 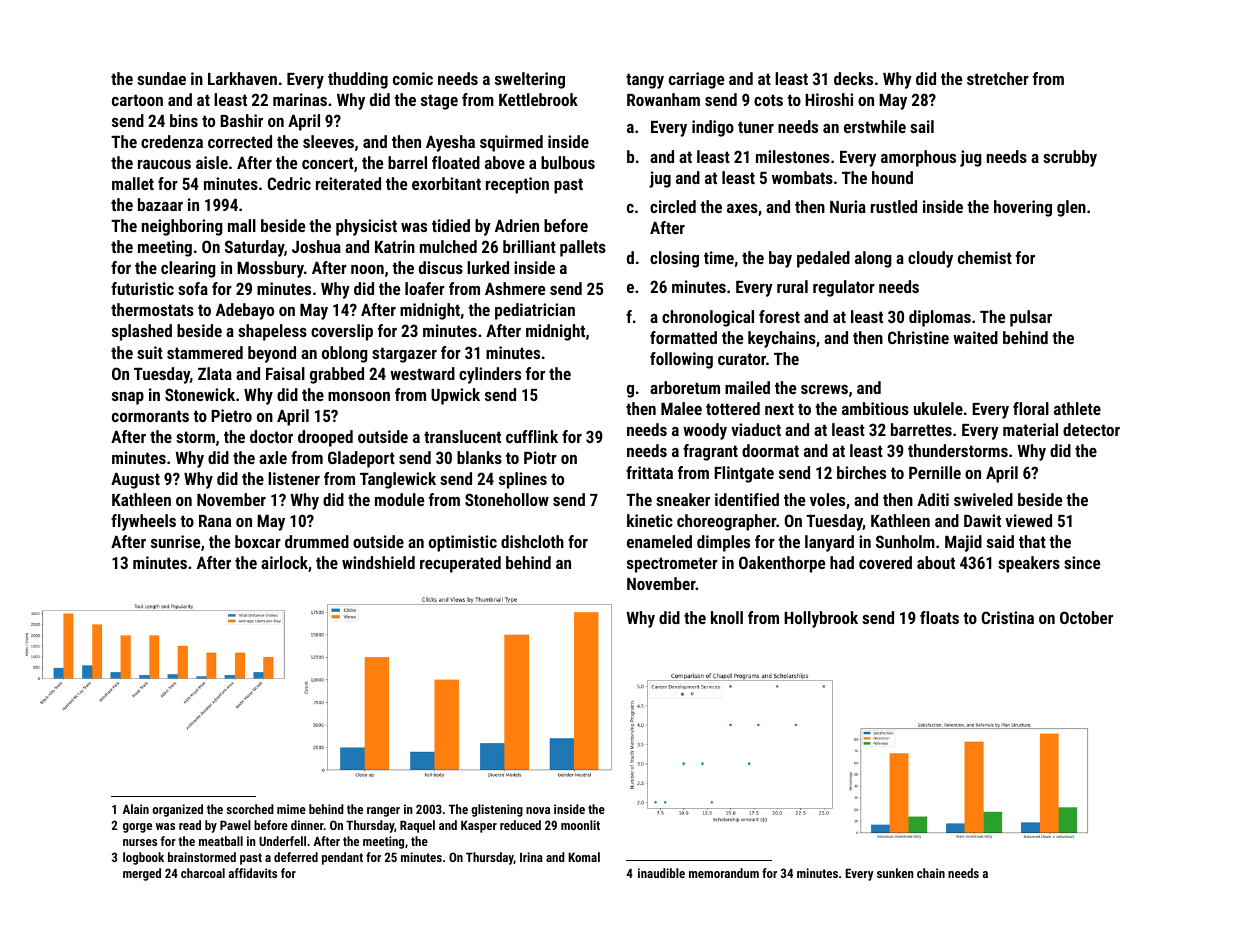 I want to click on memorandum, so click(x=724, y=873).
